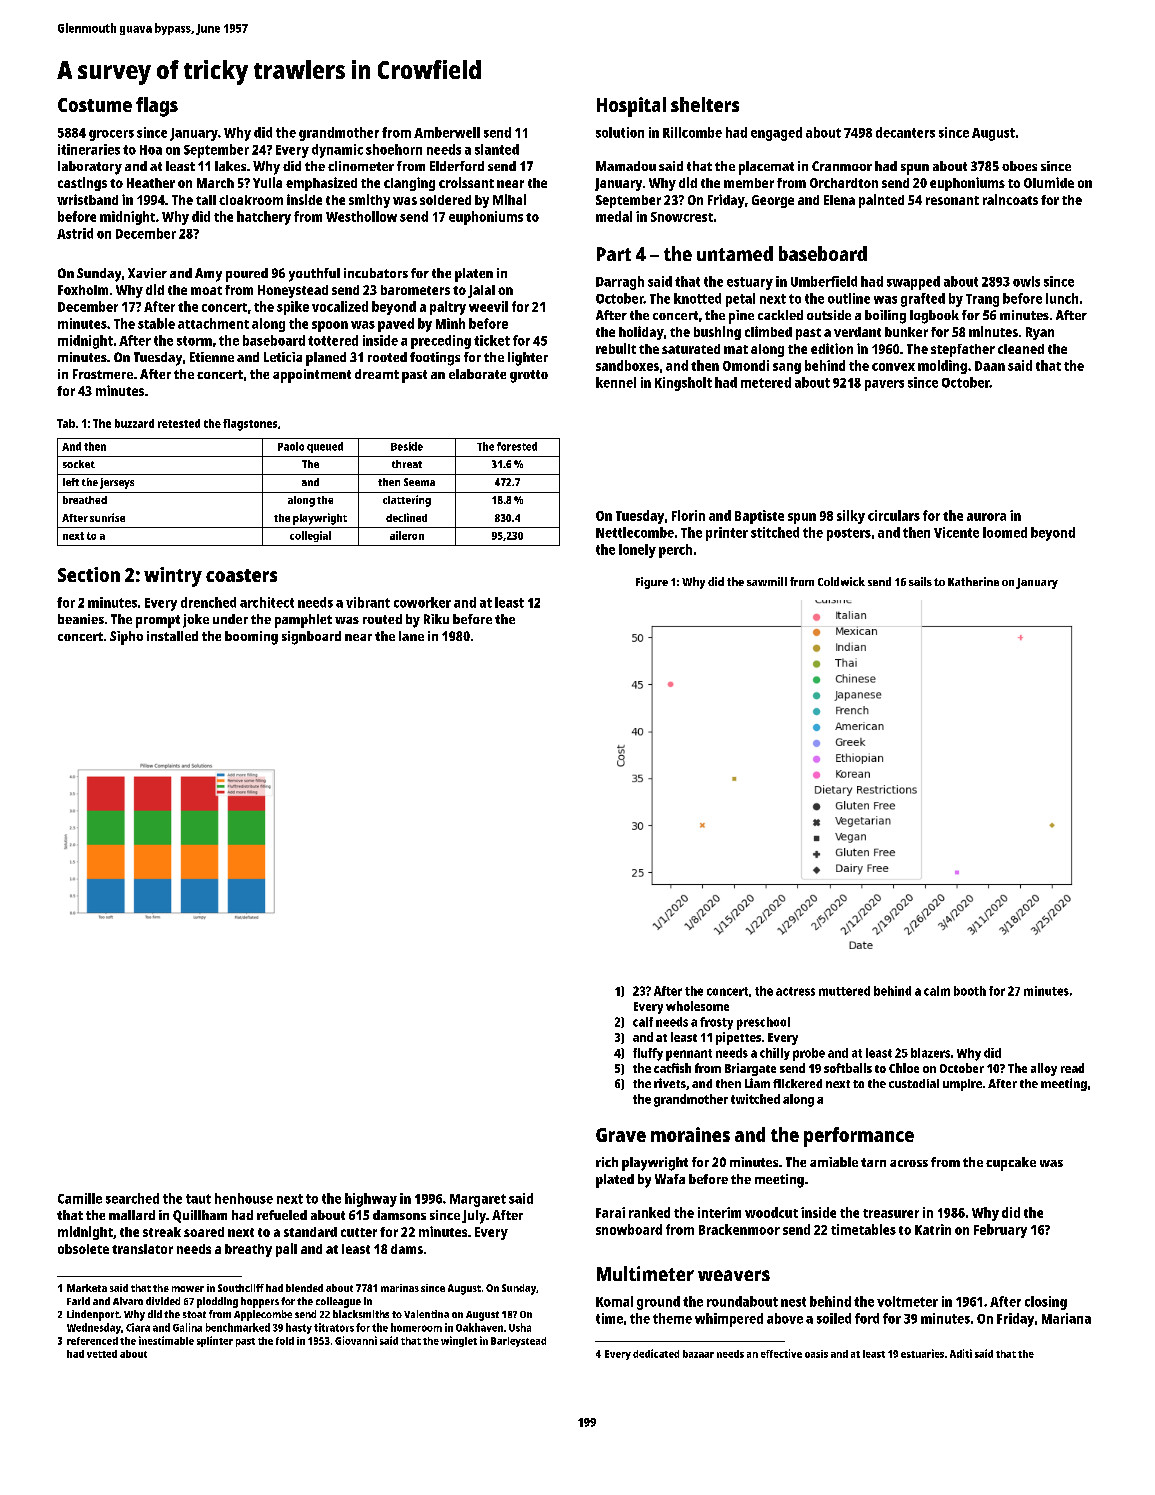 This page has width=1155, height=1495. Describe the element at coordinates (102, 1354) in the page. I see `vetted` at that location.
